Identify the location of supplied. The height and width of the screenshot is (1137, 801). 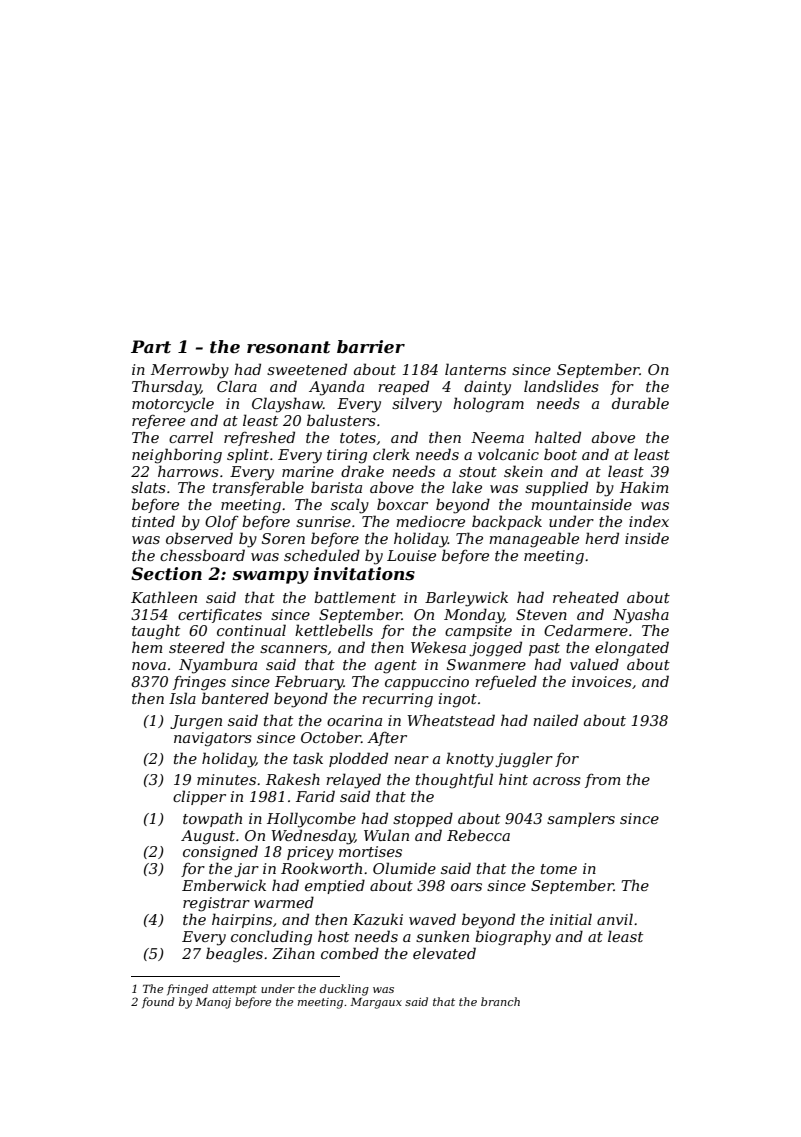
(556, 488).
